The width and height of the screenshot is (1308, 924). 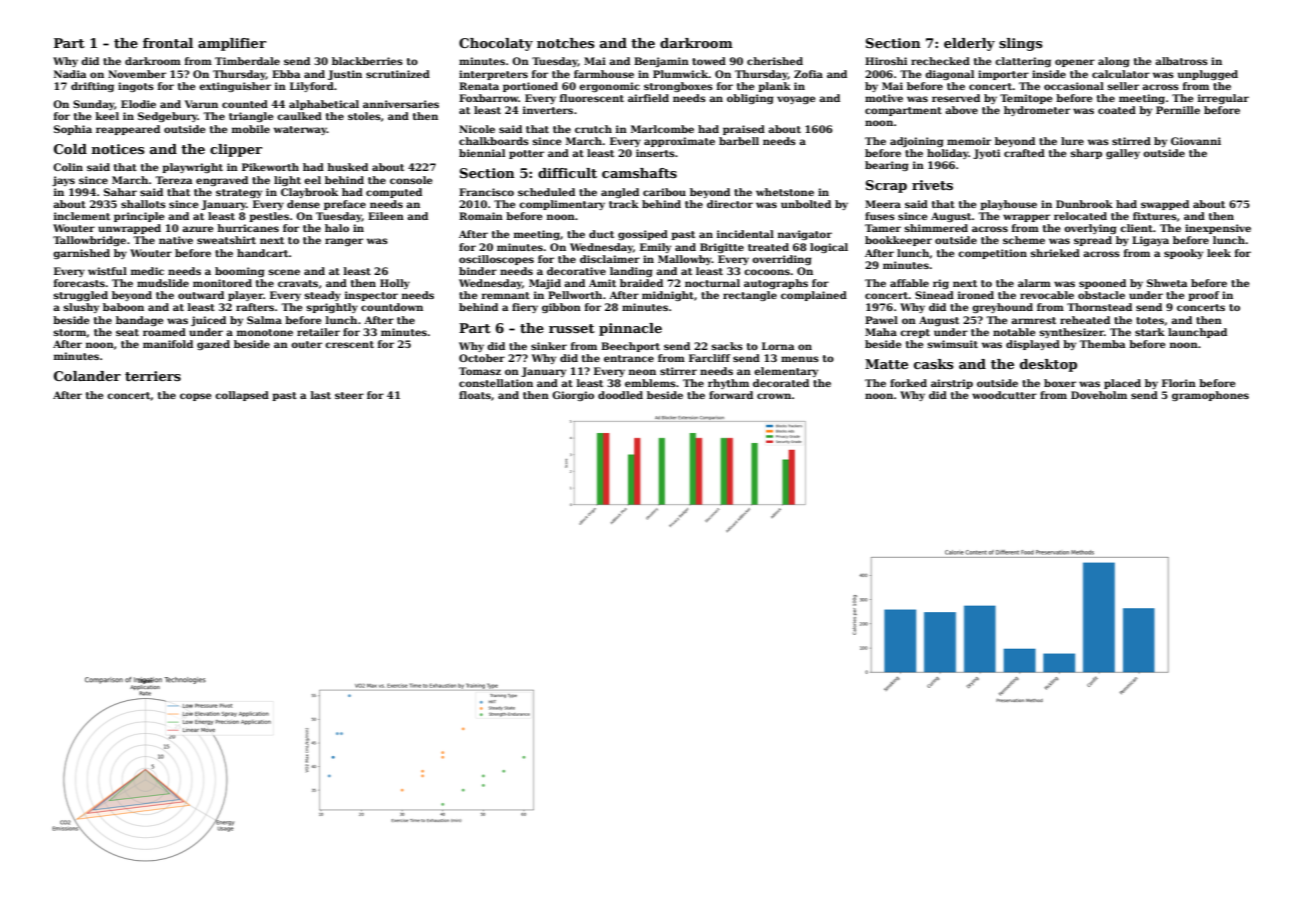 I want to click on husked, so click(x=347, y=167).
